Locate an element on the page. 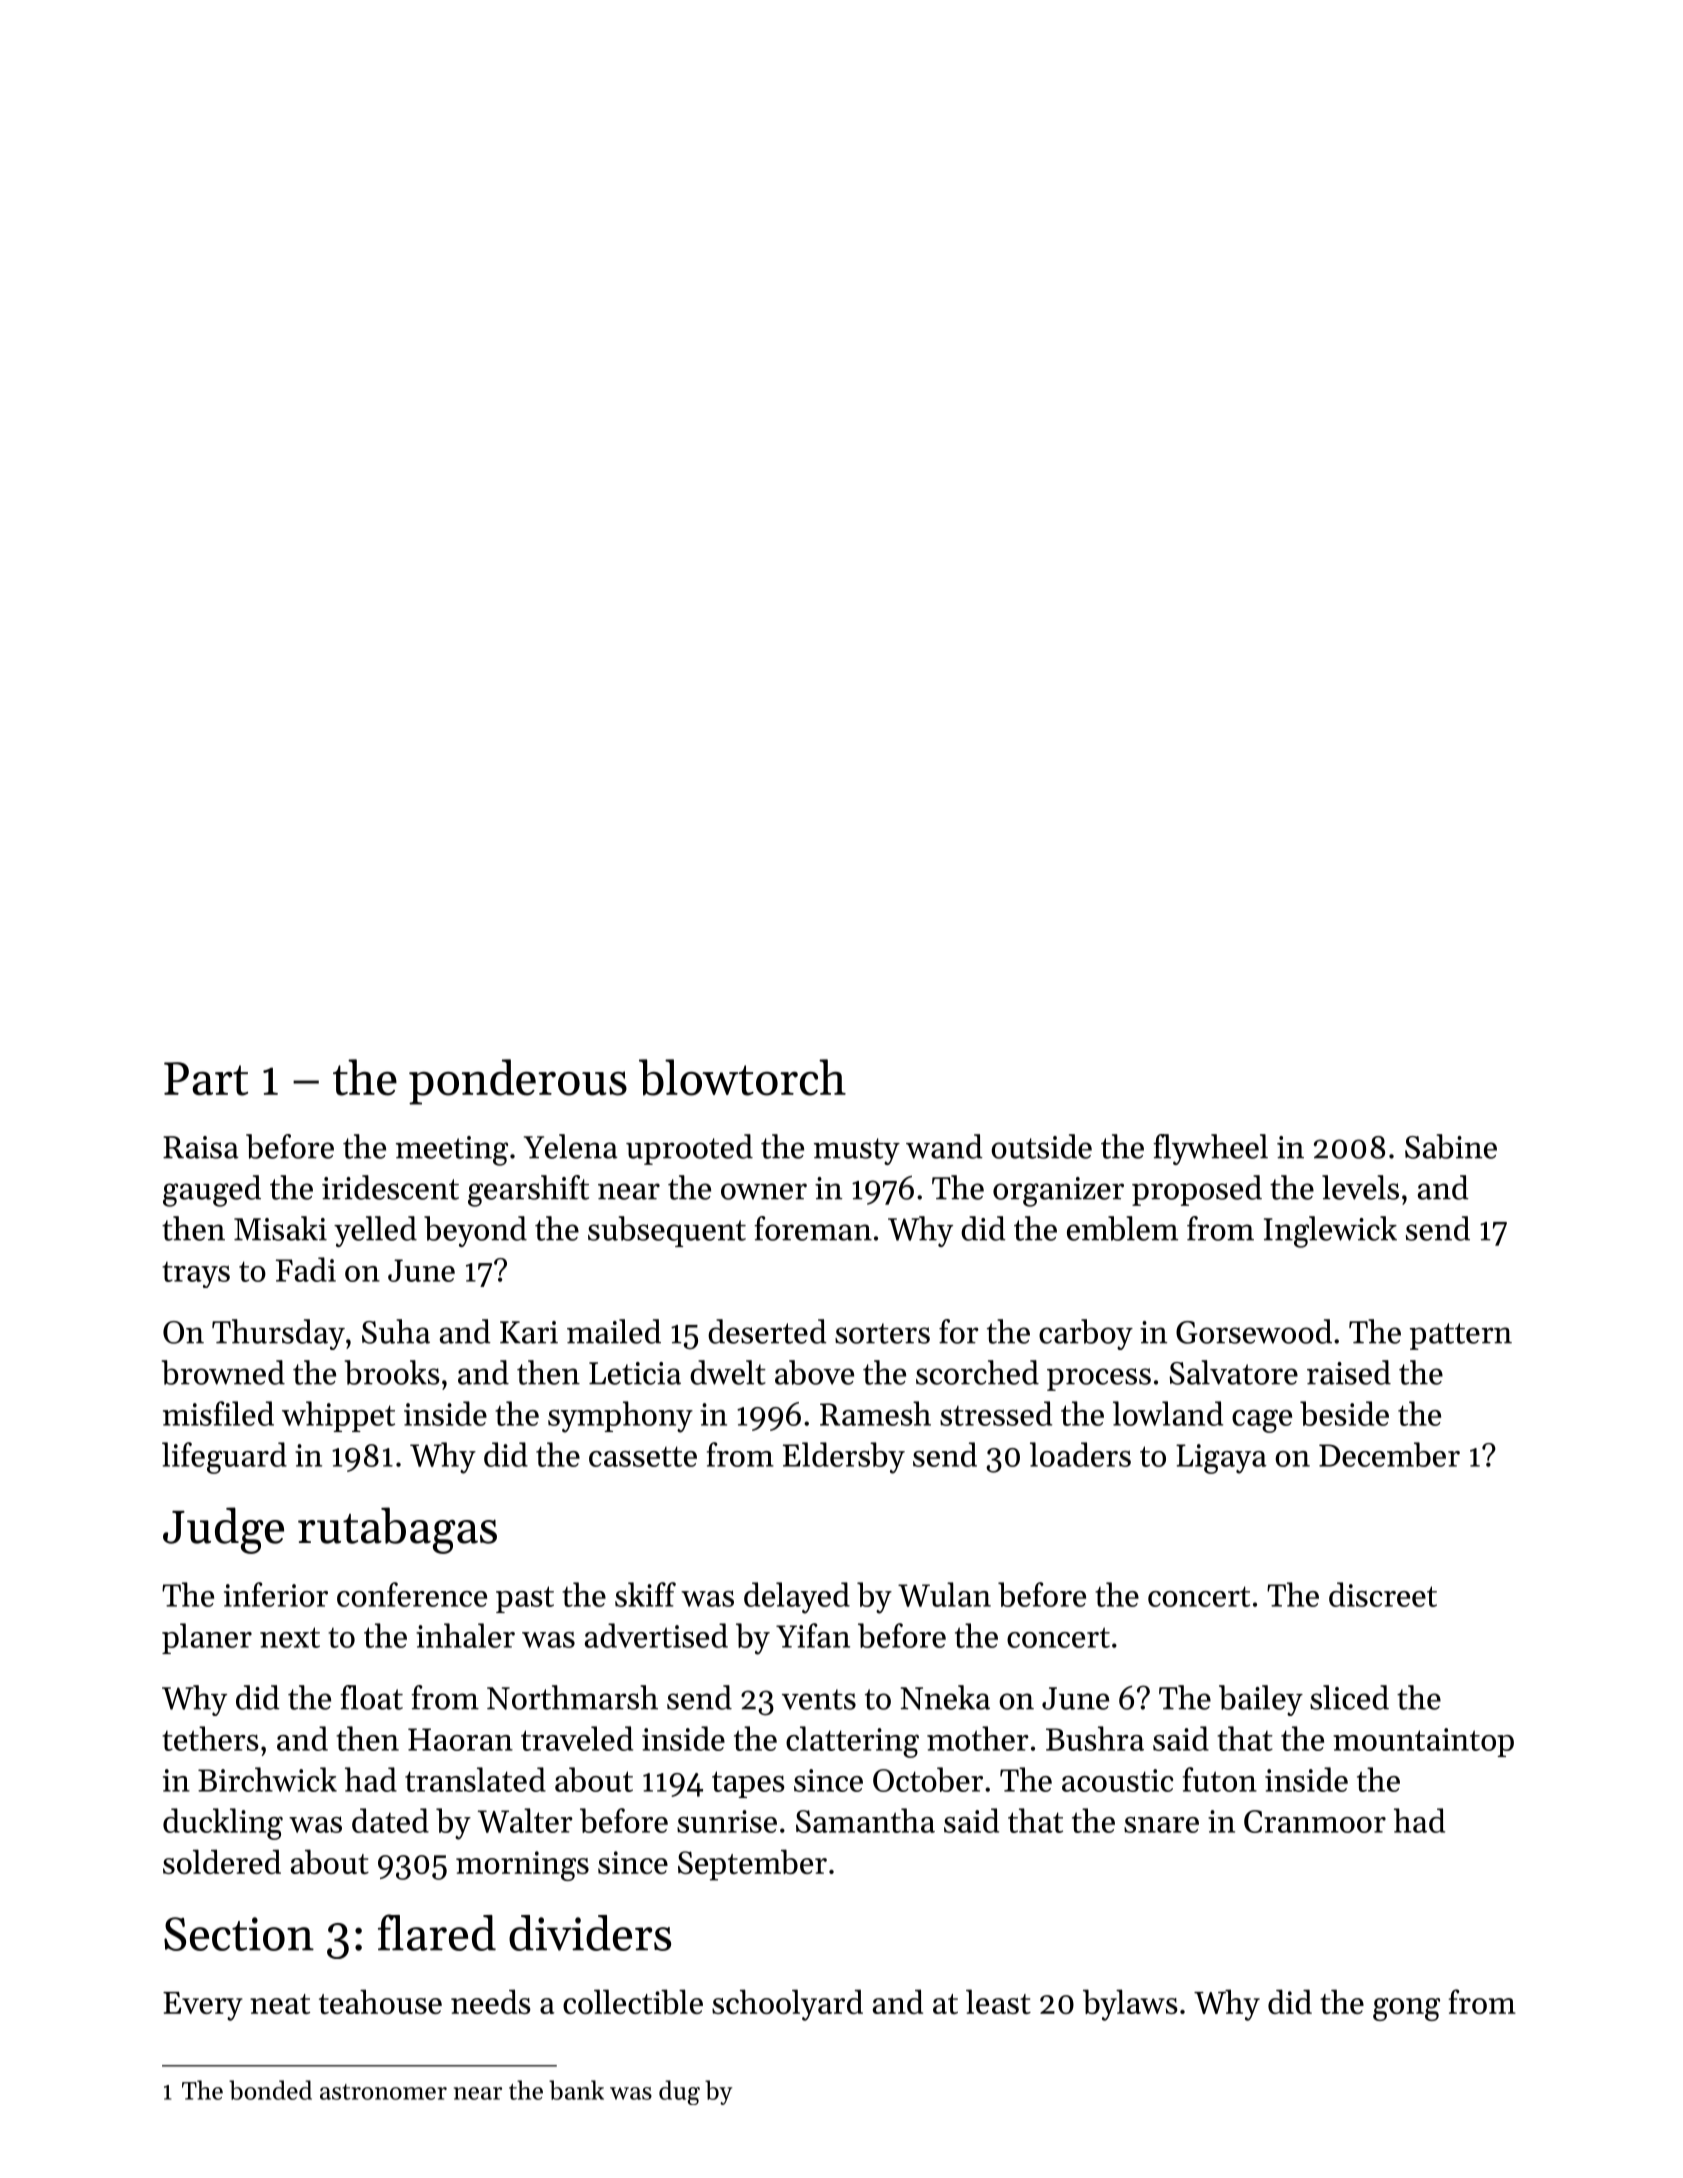 The height and width of the image is (2178, 1683). blowtorch is located at coordinates (742, 1077).
